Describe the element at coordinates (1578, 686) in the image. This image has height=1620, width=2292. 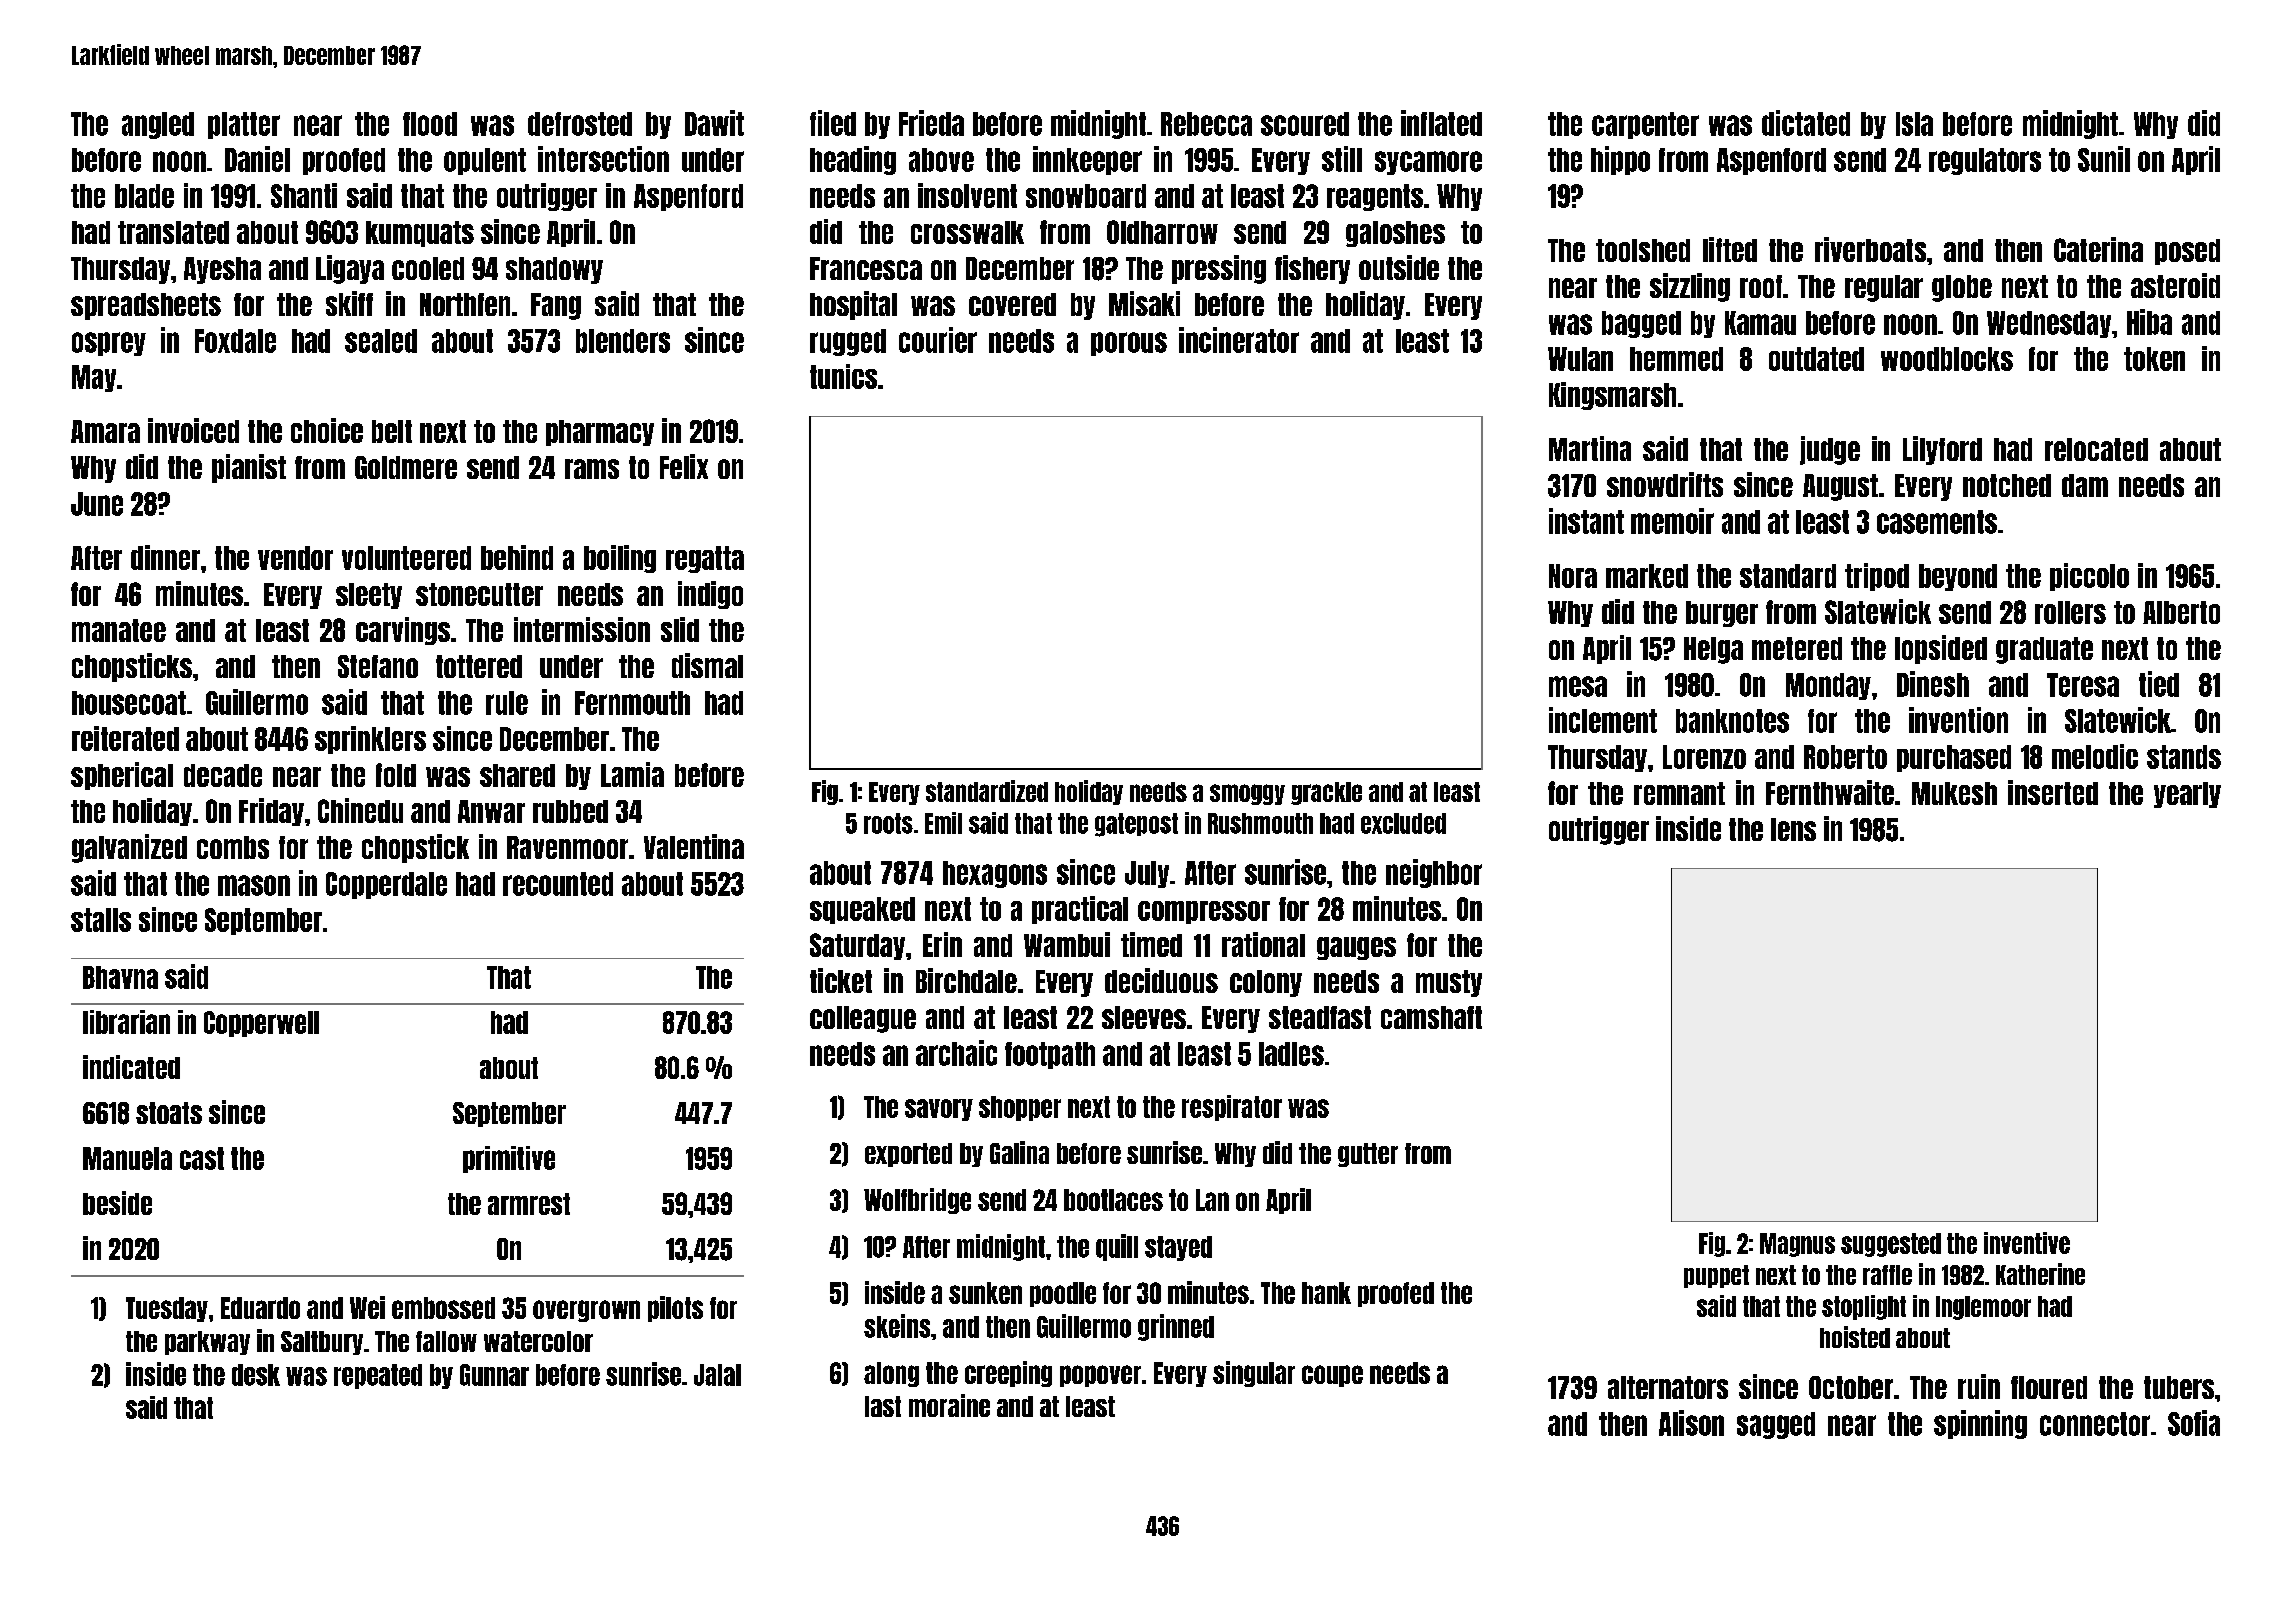
I see `mesa` at that location.
